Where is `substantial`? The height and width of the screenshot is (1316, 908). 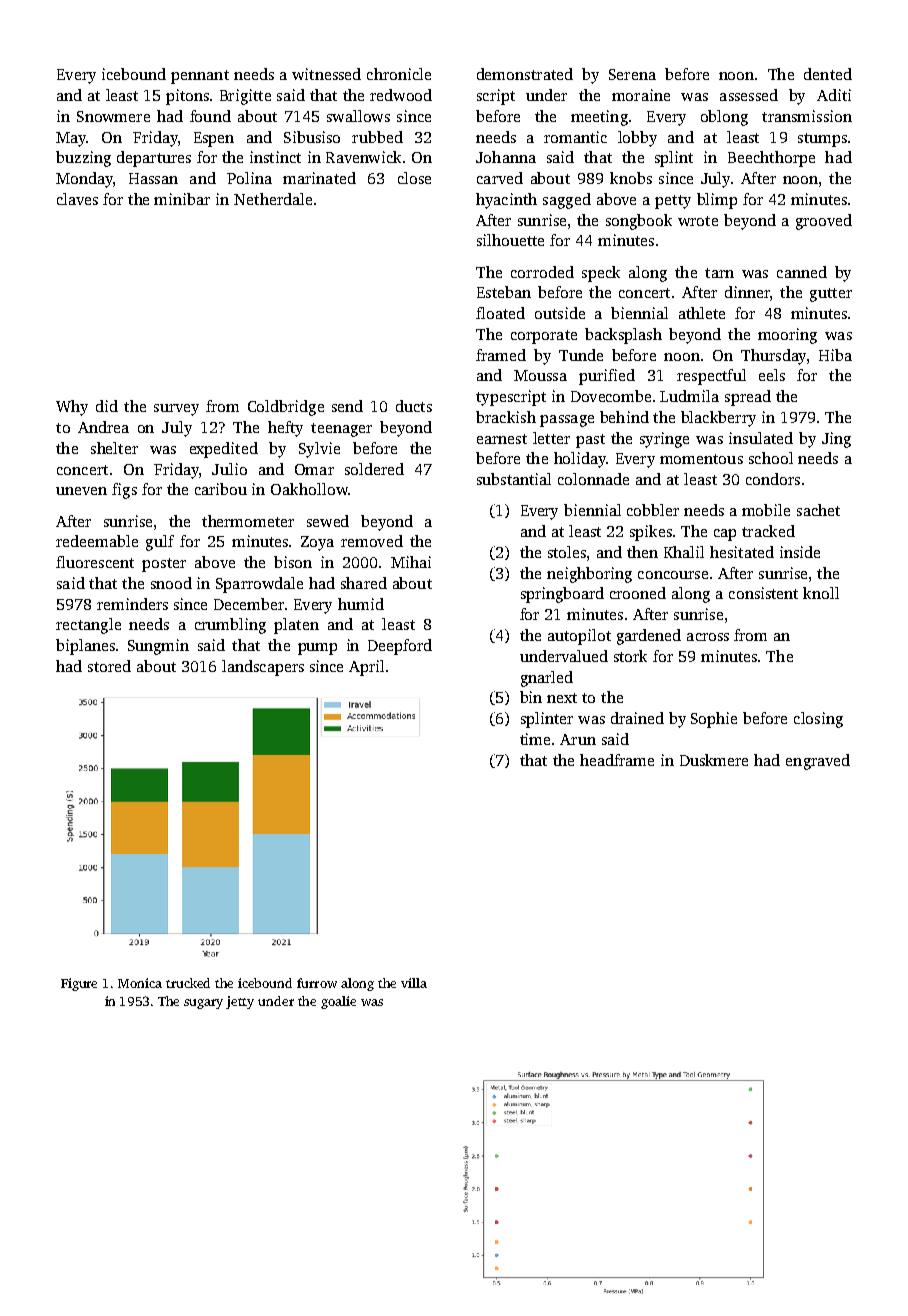
substantial is located at coordinates (514, 479).
